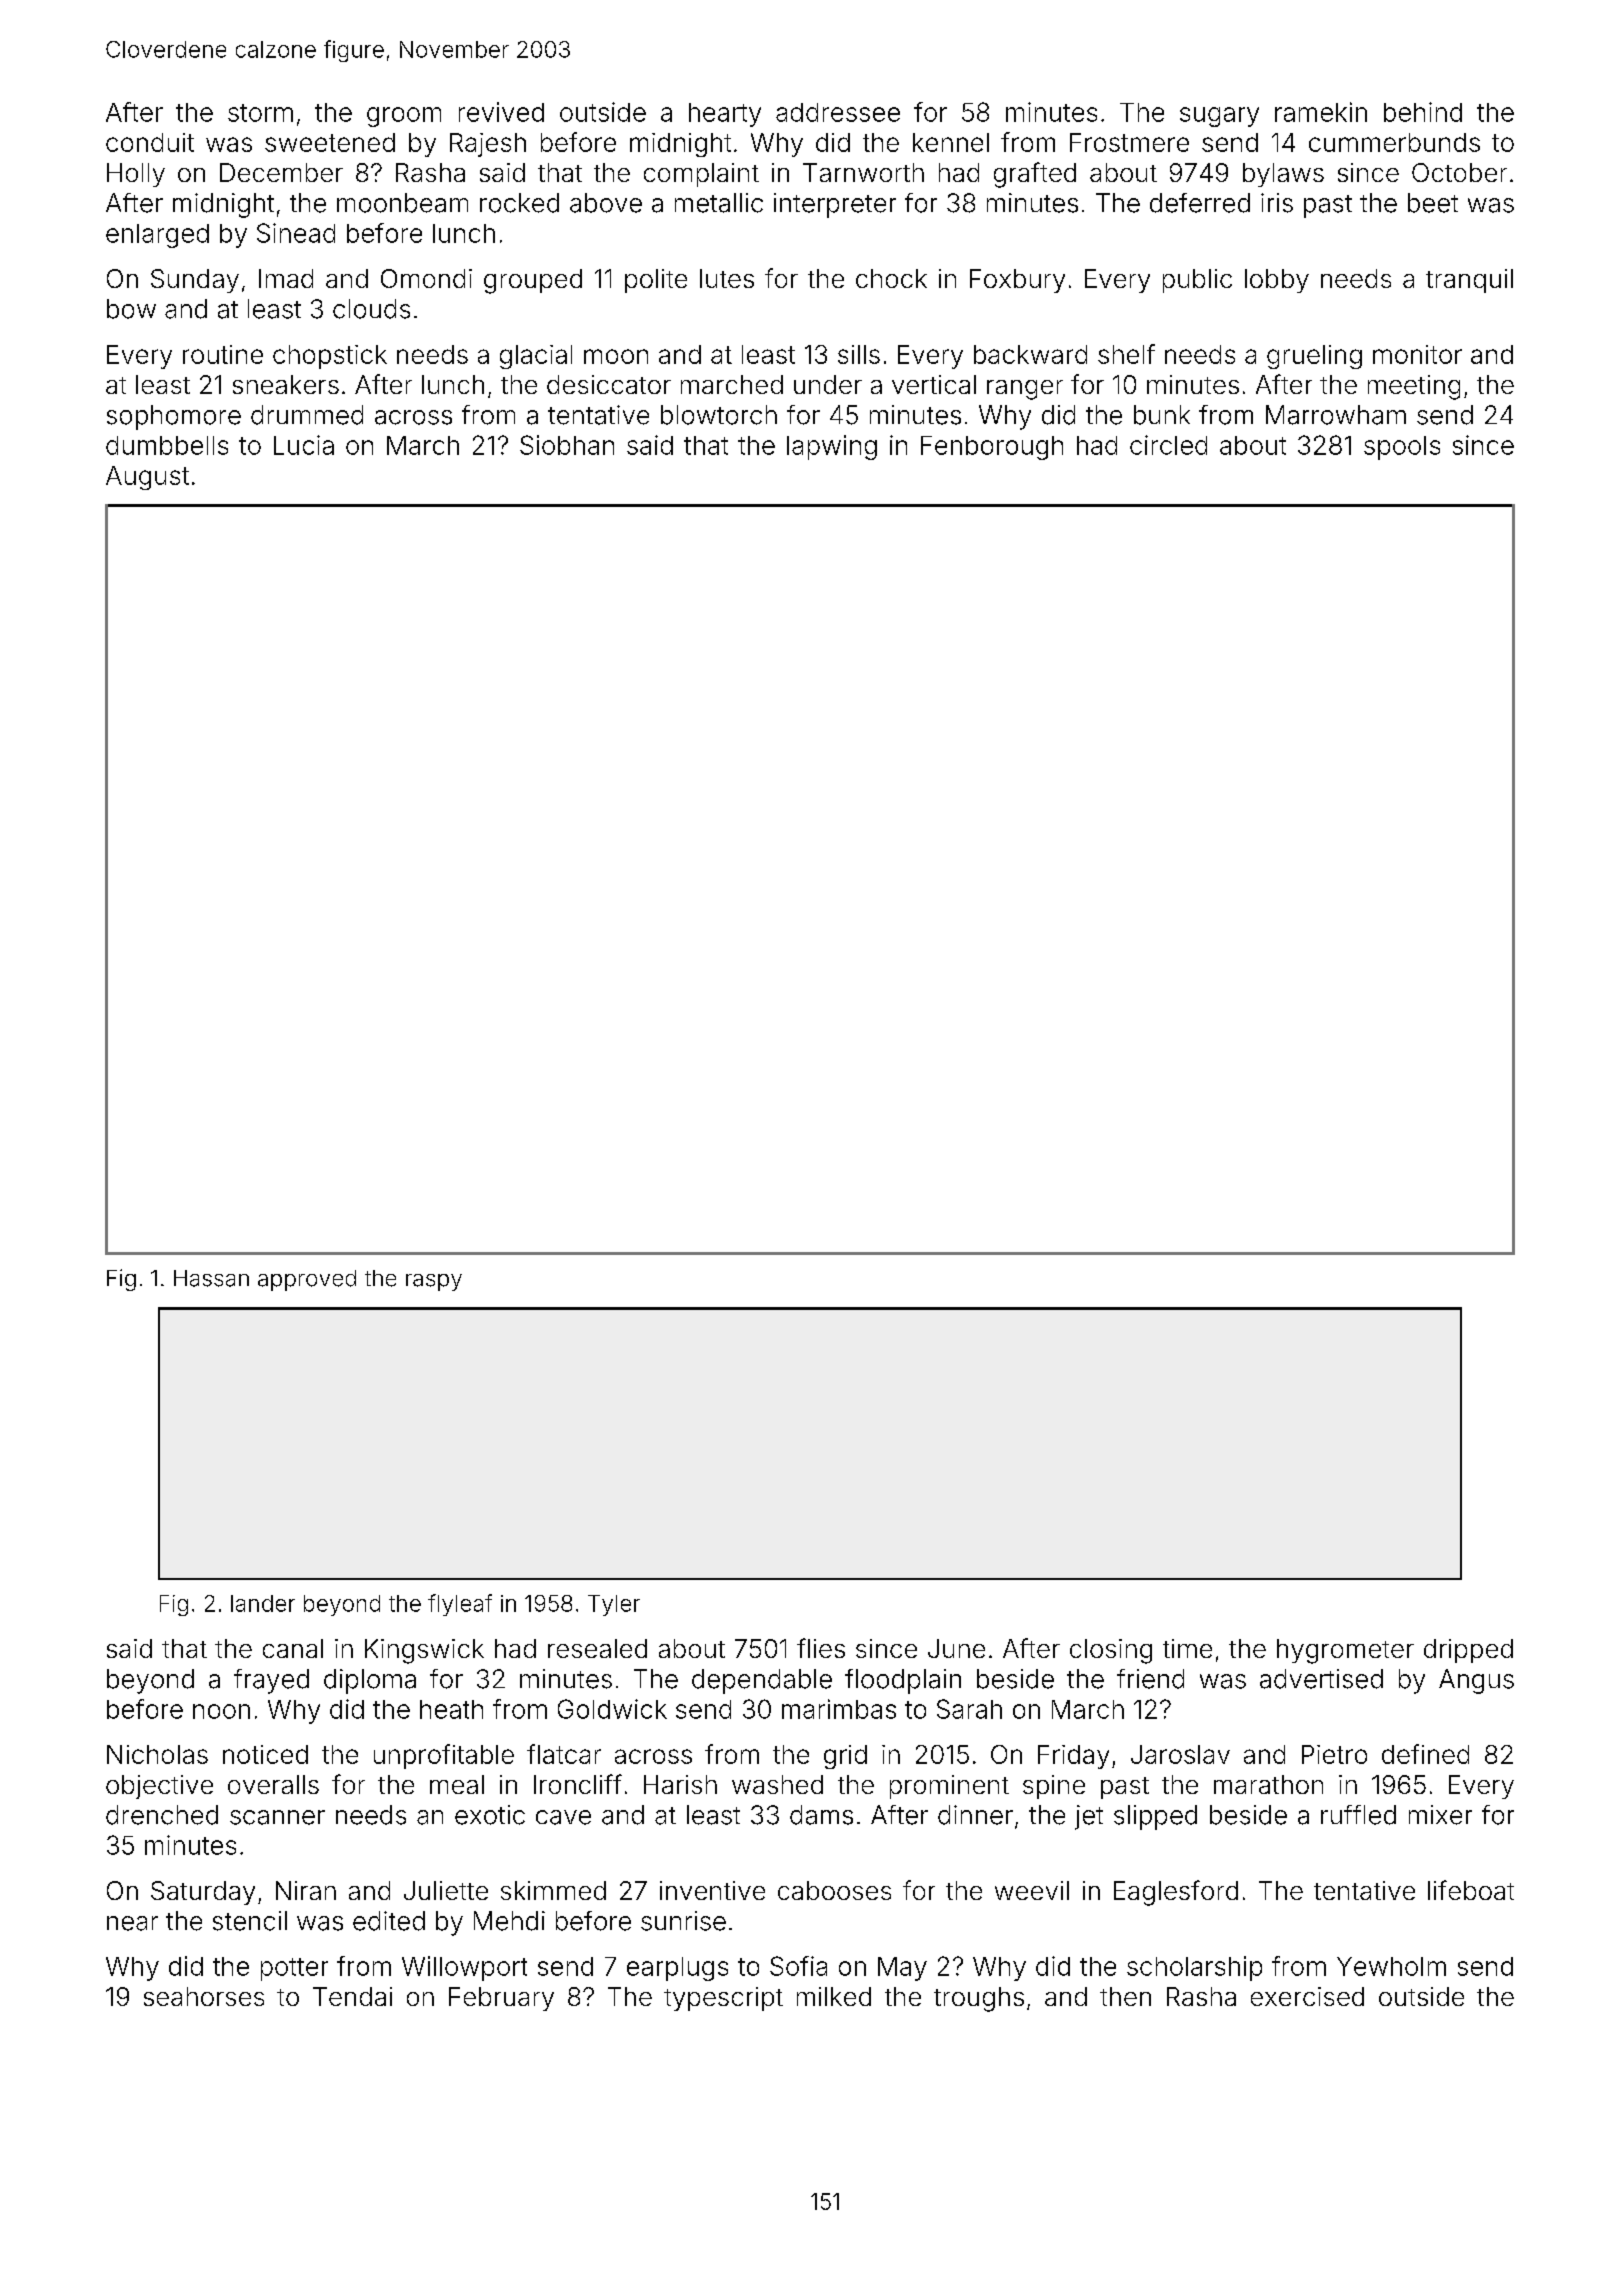 This image has width=1620, height=2292. What do you see at coordinates (260, 113) in the image?
I see `storm` at bounding box center [260, 113].
